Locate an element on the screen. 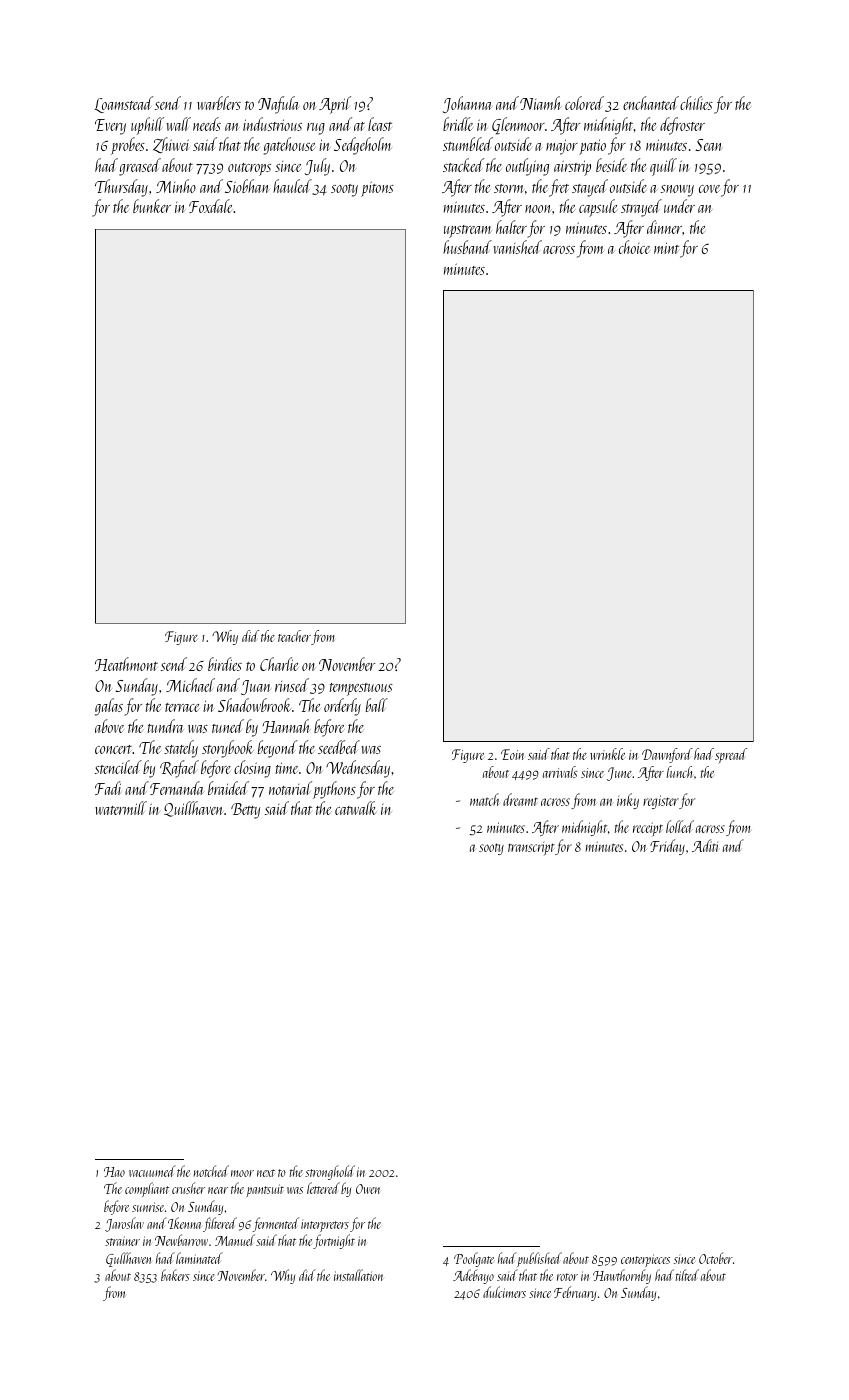 The image size is (849, 1400). vanished is located at coordinates (518, 247).
